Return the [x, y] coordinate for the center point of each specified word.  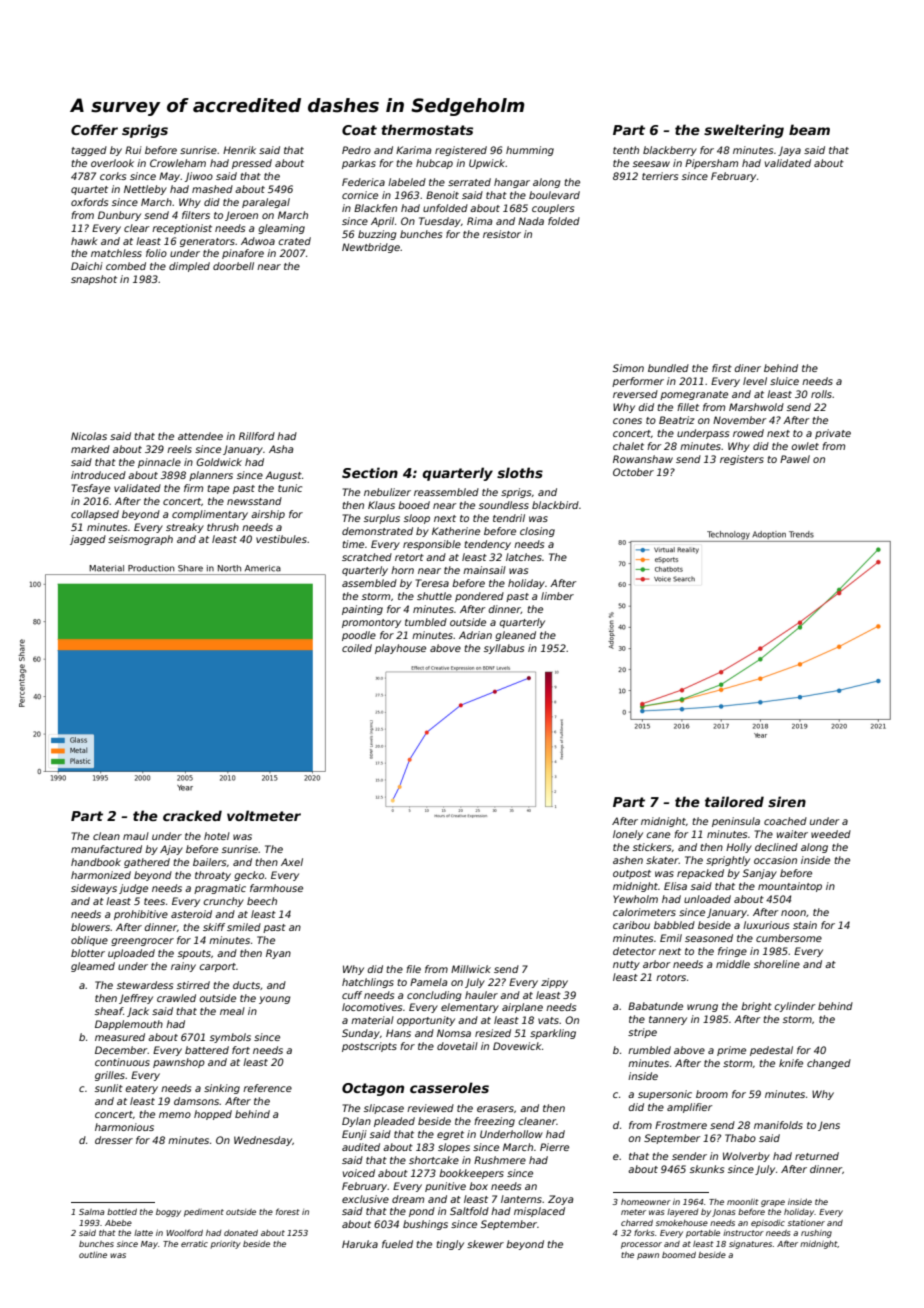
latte [143, 1233]
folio [156, 253]
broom [712, 1094]
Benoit [442, 195]
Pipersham [711, 164]
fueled [397, 1244]
